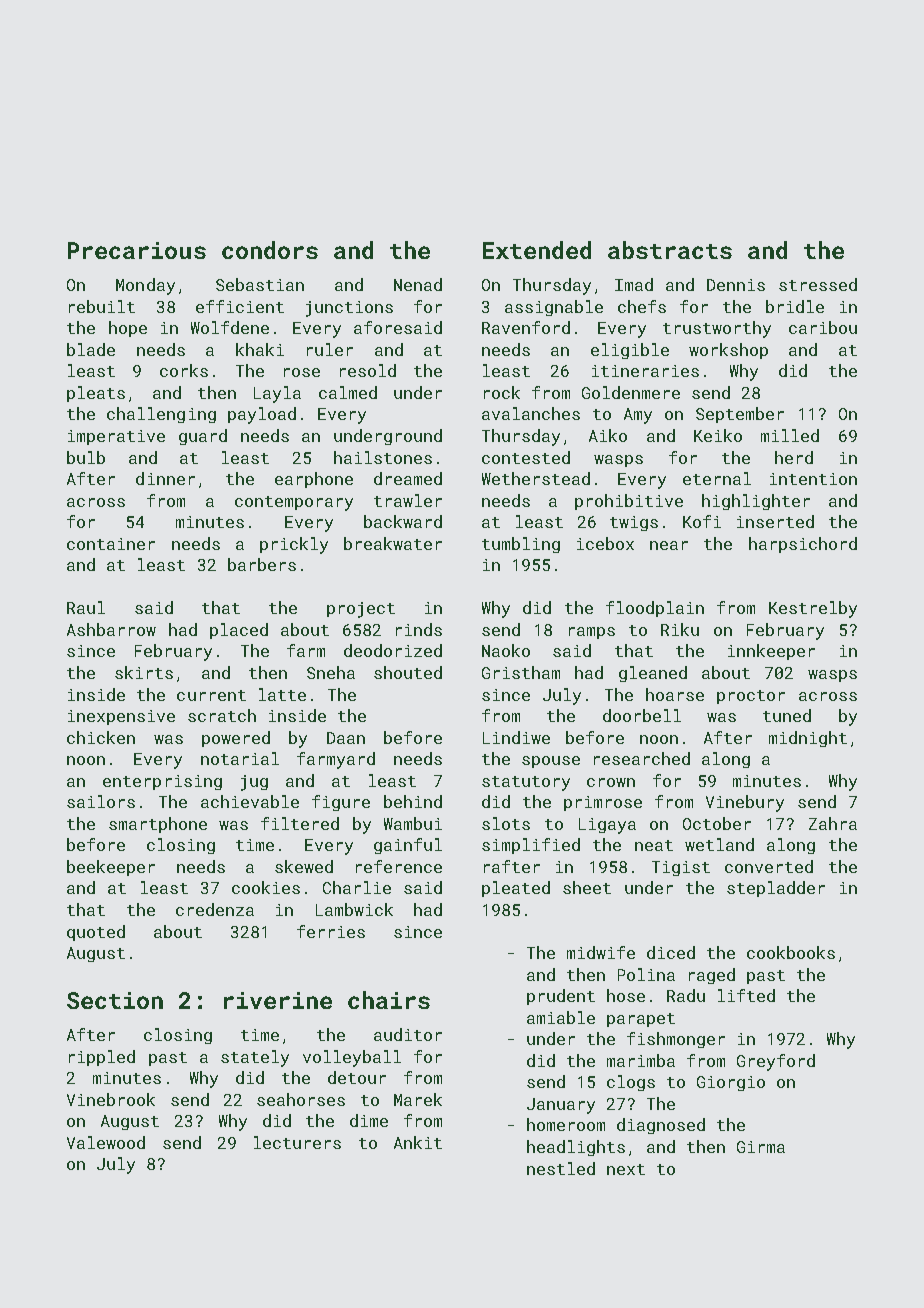  What do you see at coordinates (418, 1142) in the image?
I see `Ankit` at bounding box center [418, 1142].
